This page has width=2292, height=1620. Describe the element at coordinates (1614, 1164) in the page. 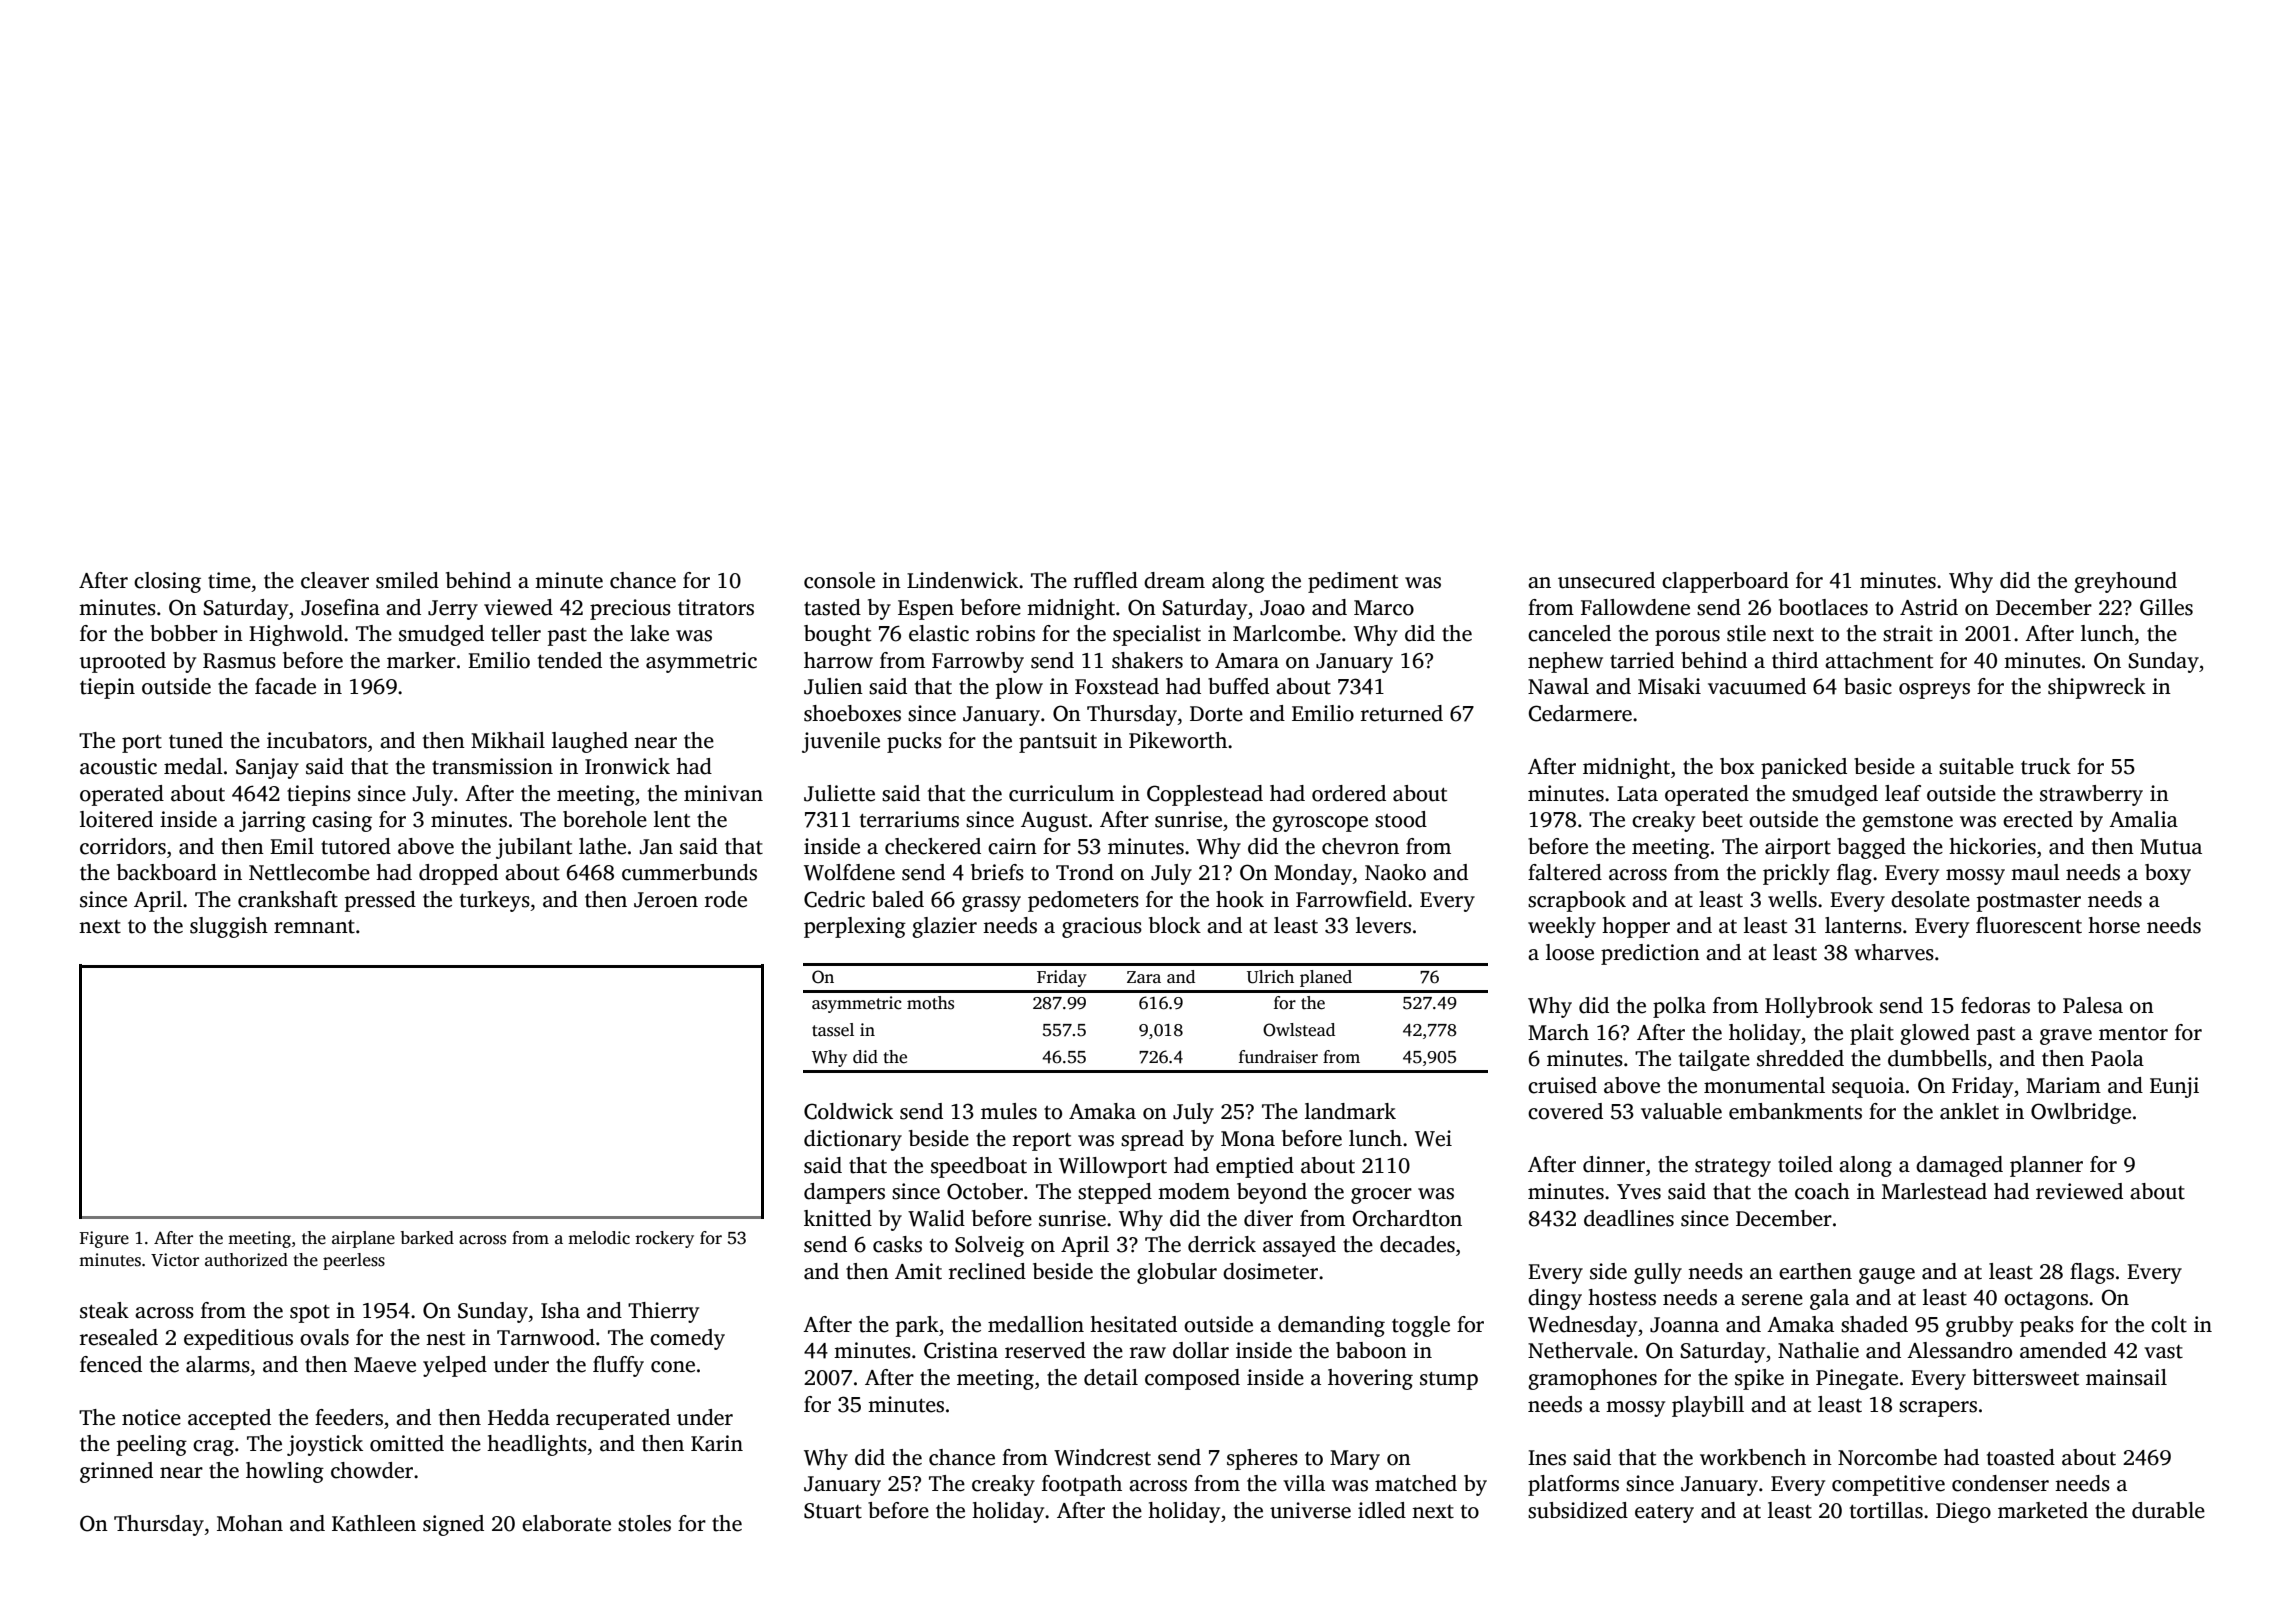

I see `dinner` at that location.
